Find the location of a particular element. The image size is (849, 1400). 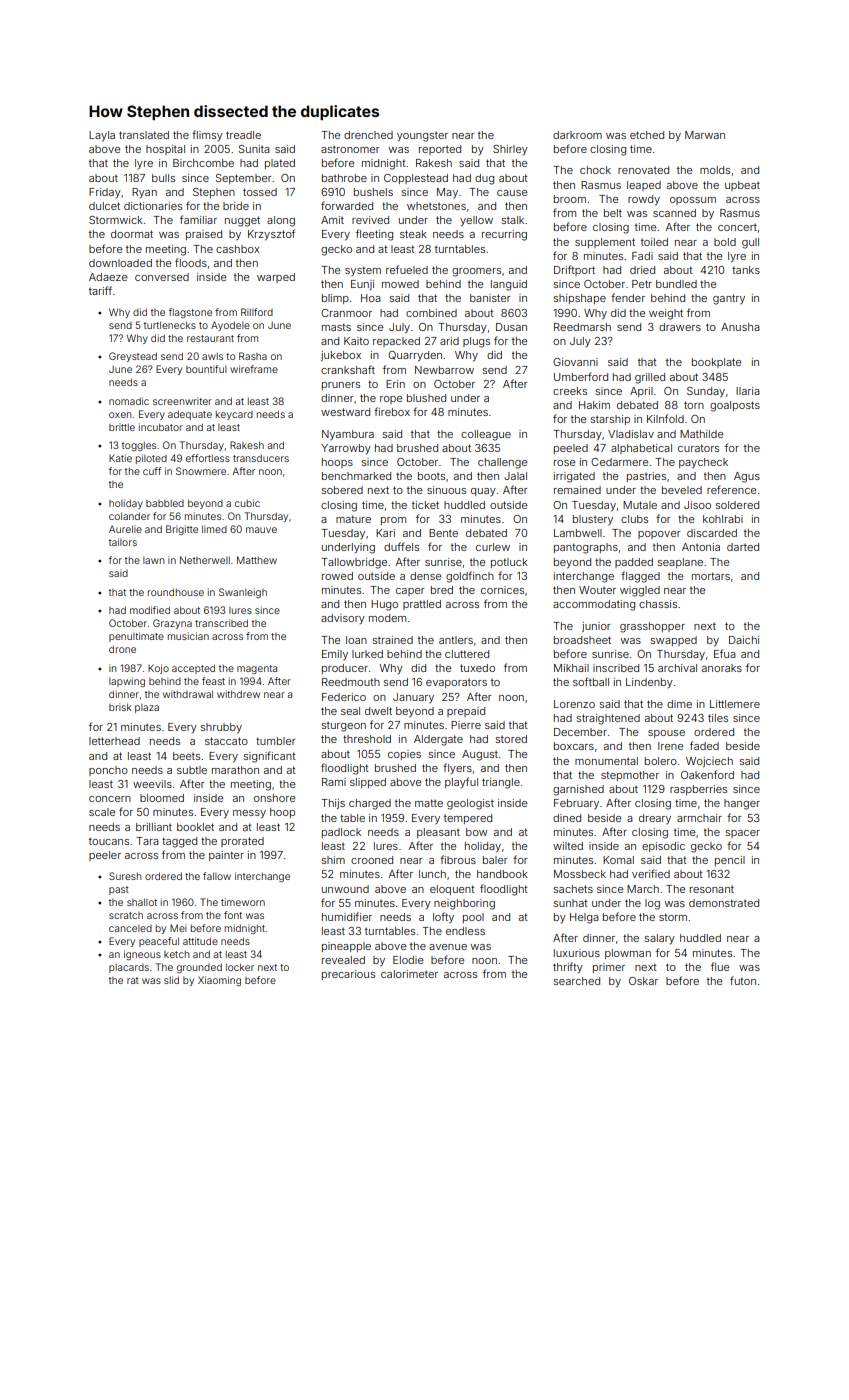

calorimeter is located at coordinates (409, 974).
